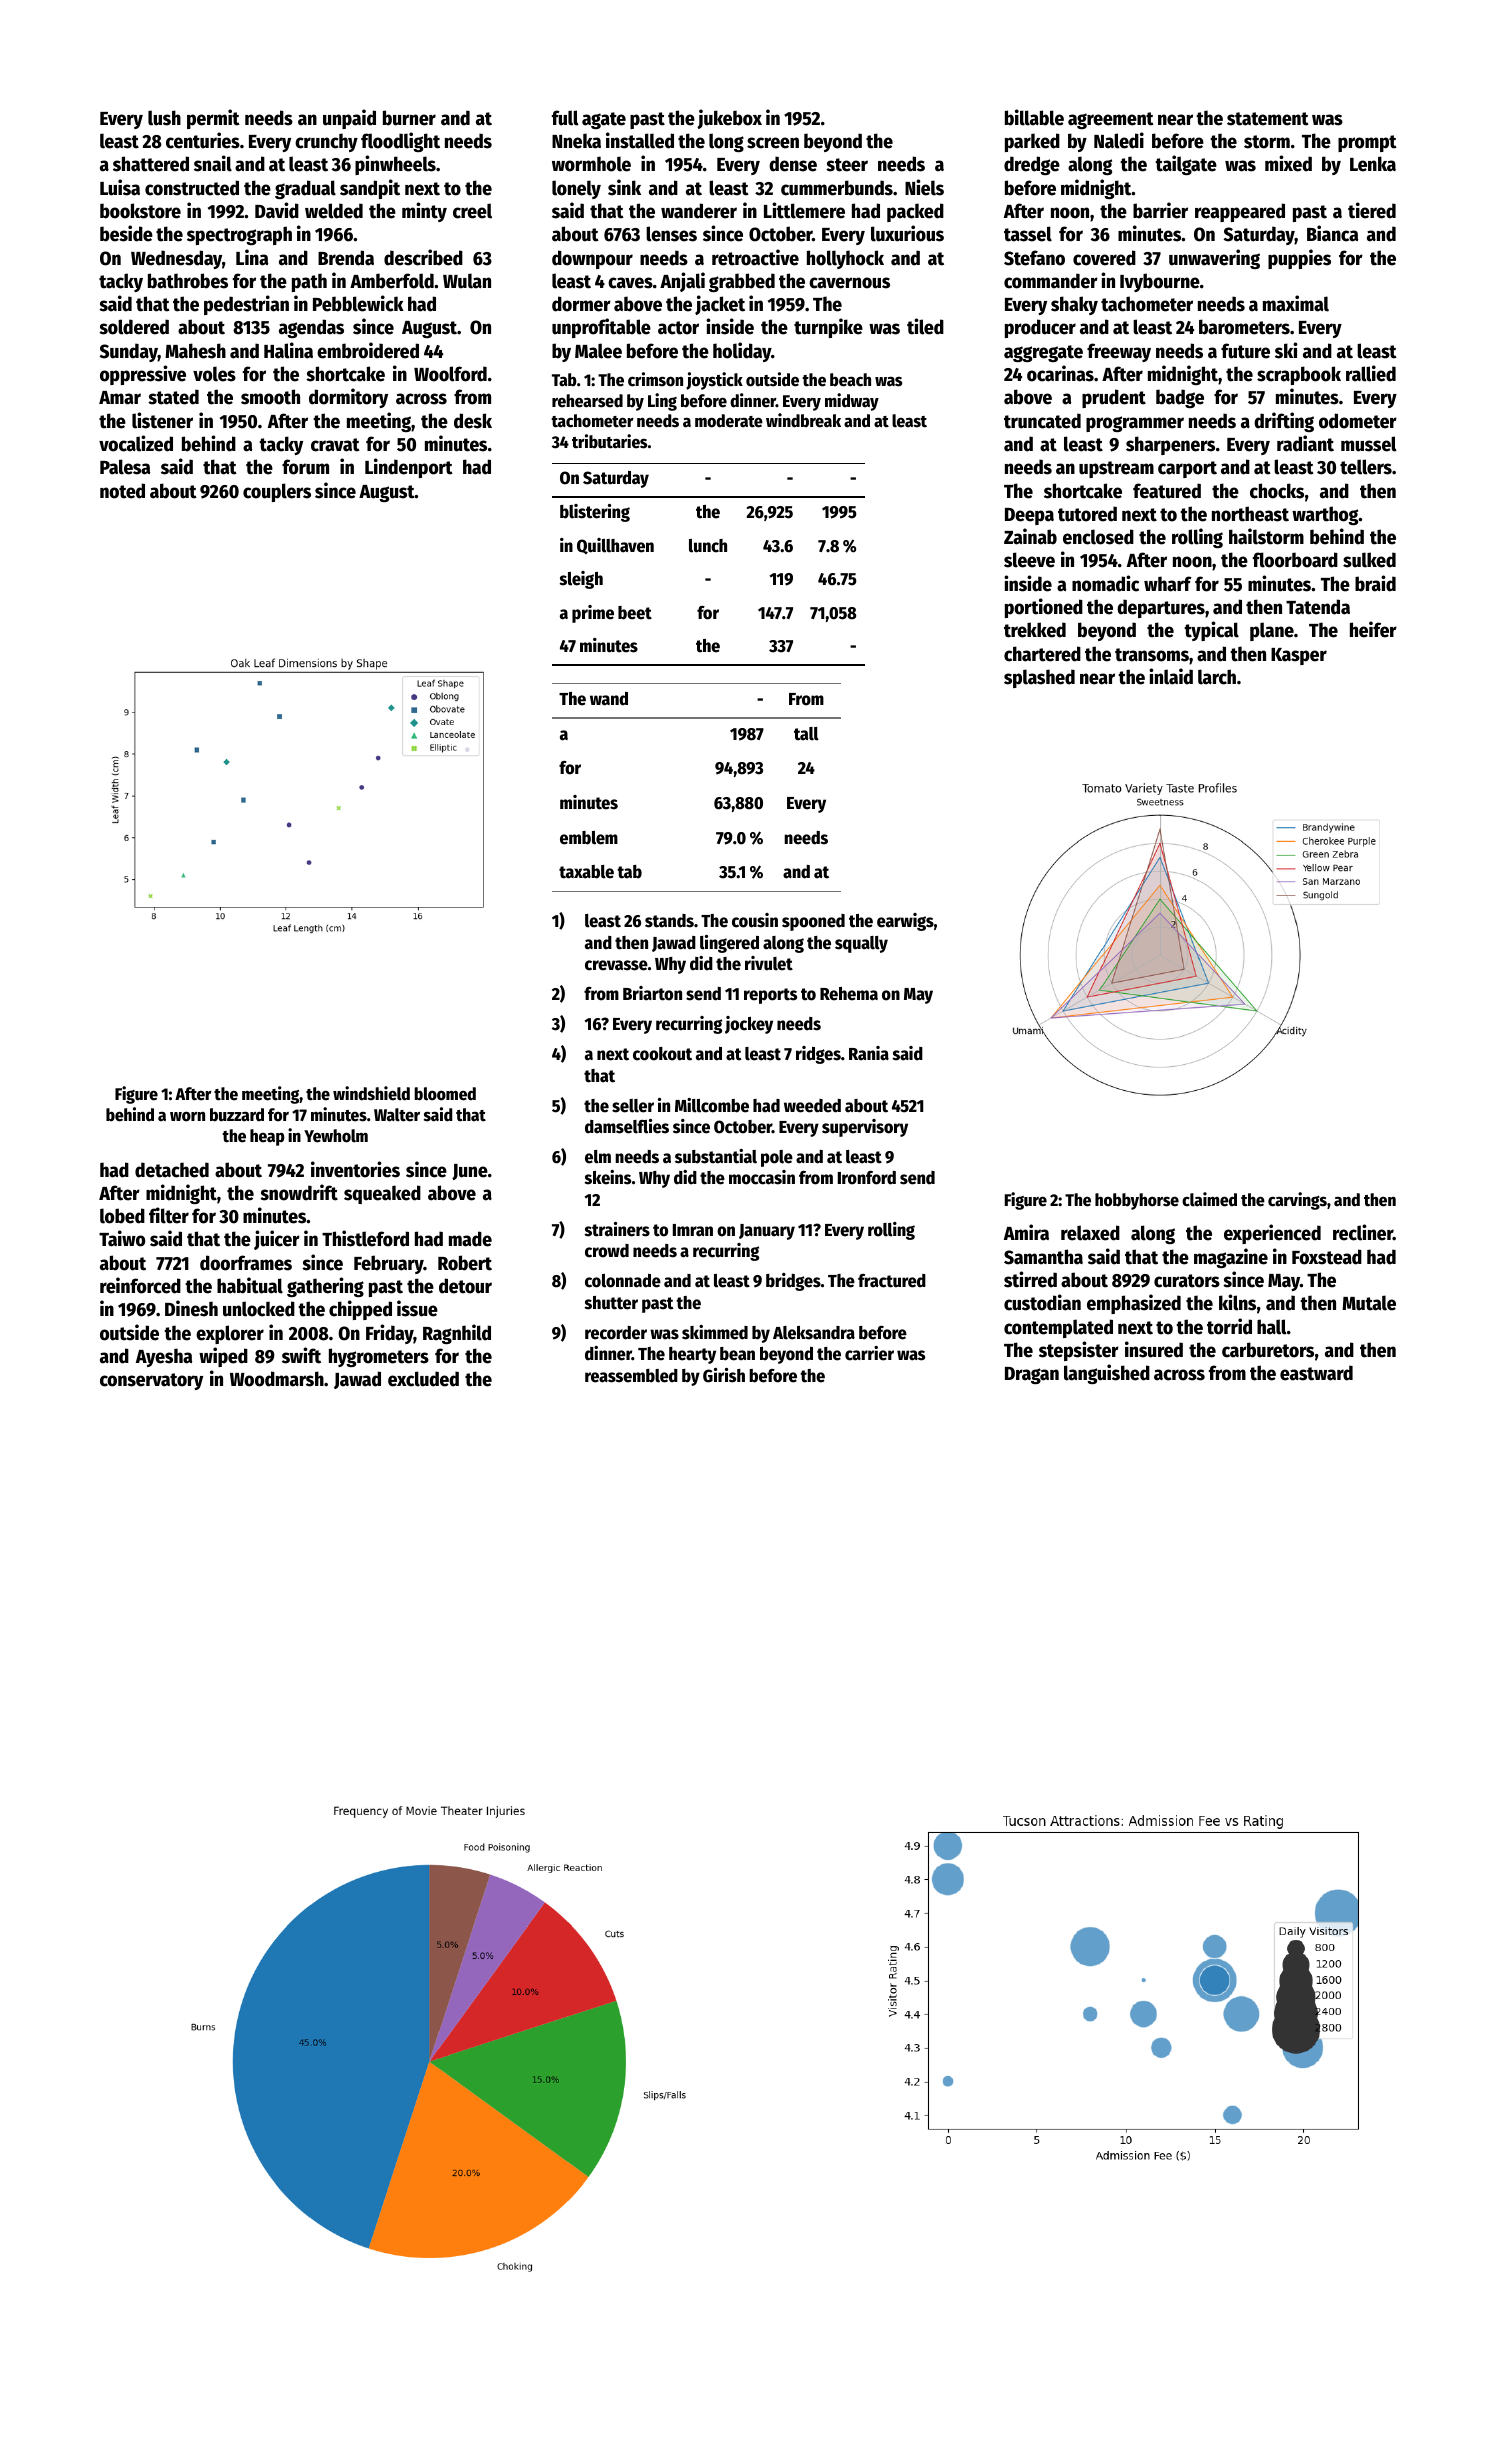 The image size is (1496, 2464). Describe the element at coordinates (370, 189) in the screenshot. I see `sandpit` at that location.
